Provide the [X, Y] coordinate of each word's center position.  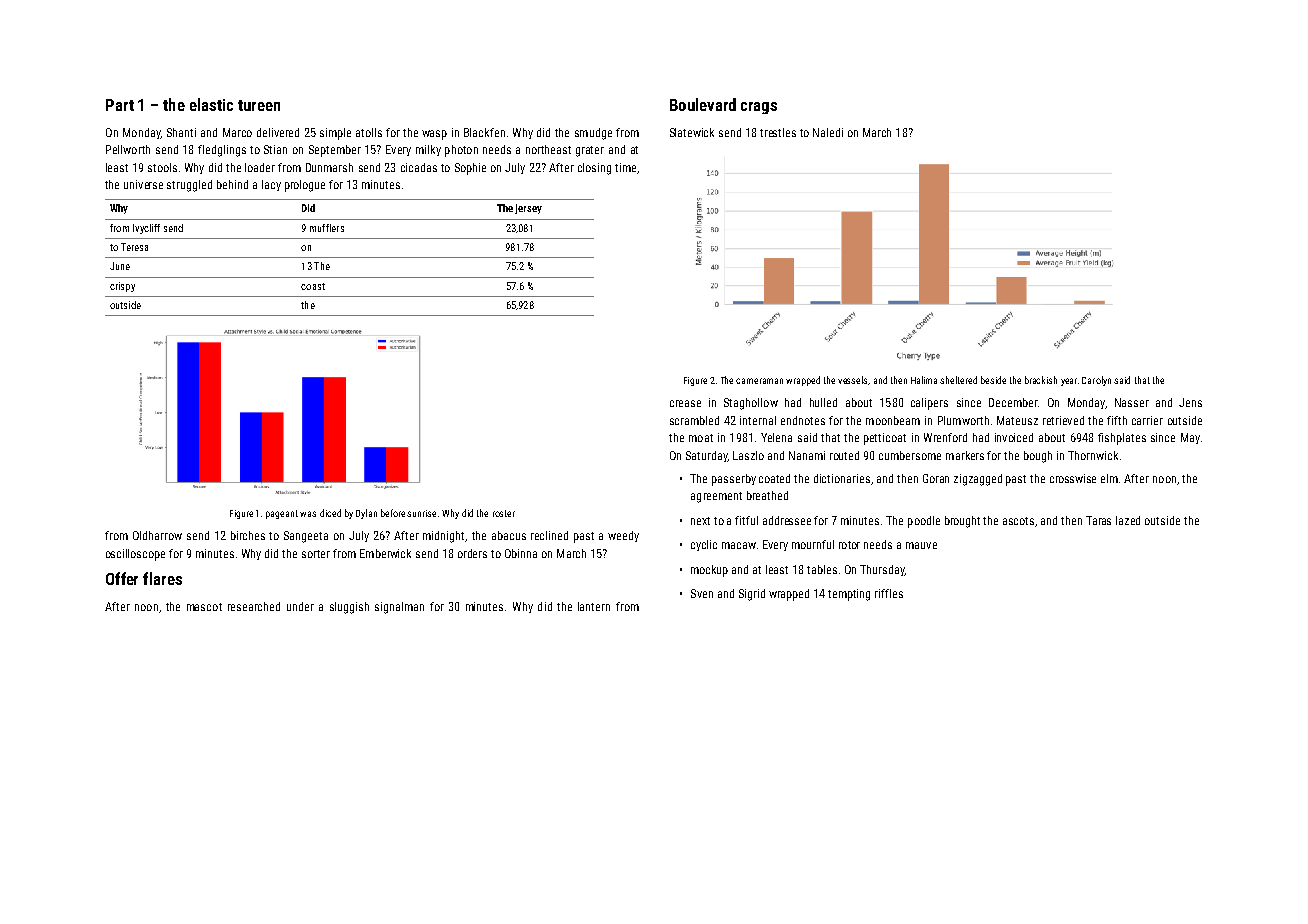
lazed [1128, 520]
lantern [594, 606]
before [393, 513]
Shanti [181, 132]
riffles [889, 593]
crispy [122, 287]
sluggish [349, 608]
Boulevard [703, 104]
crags [759, 108]
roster [504, 513]
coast [313, 286]
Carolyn [1096, 381]
